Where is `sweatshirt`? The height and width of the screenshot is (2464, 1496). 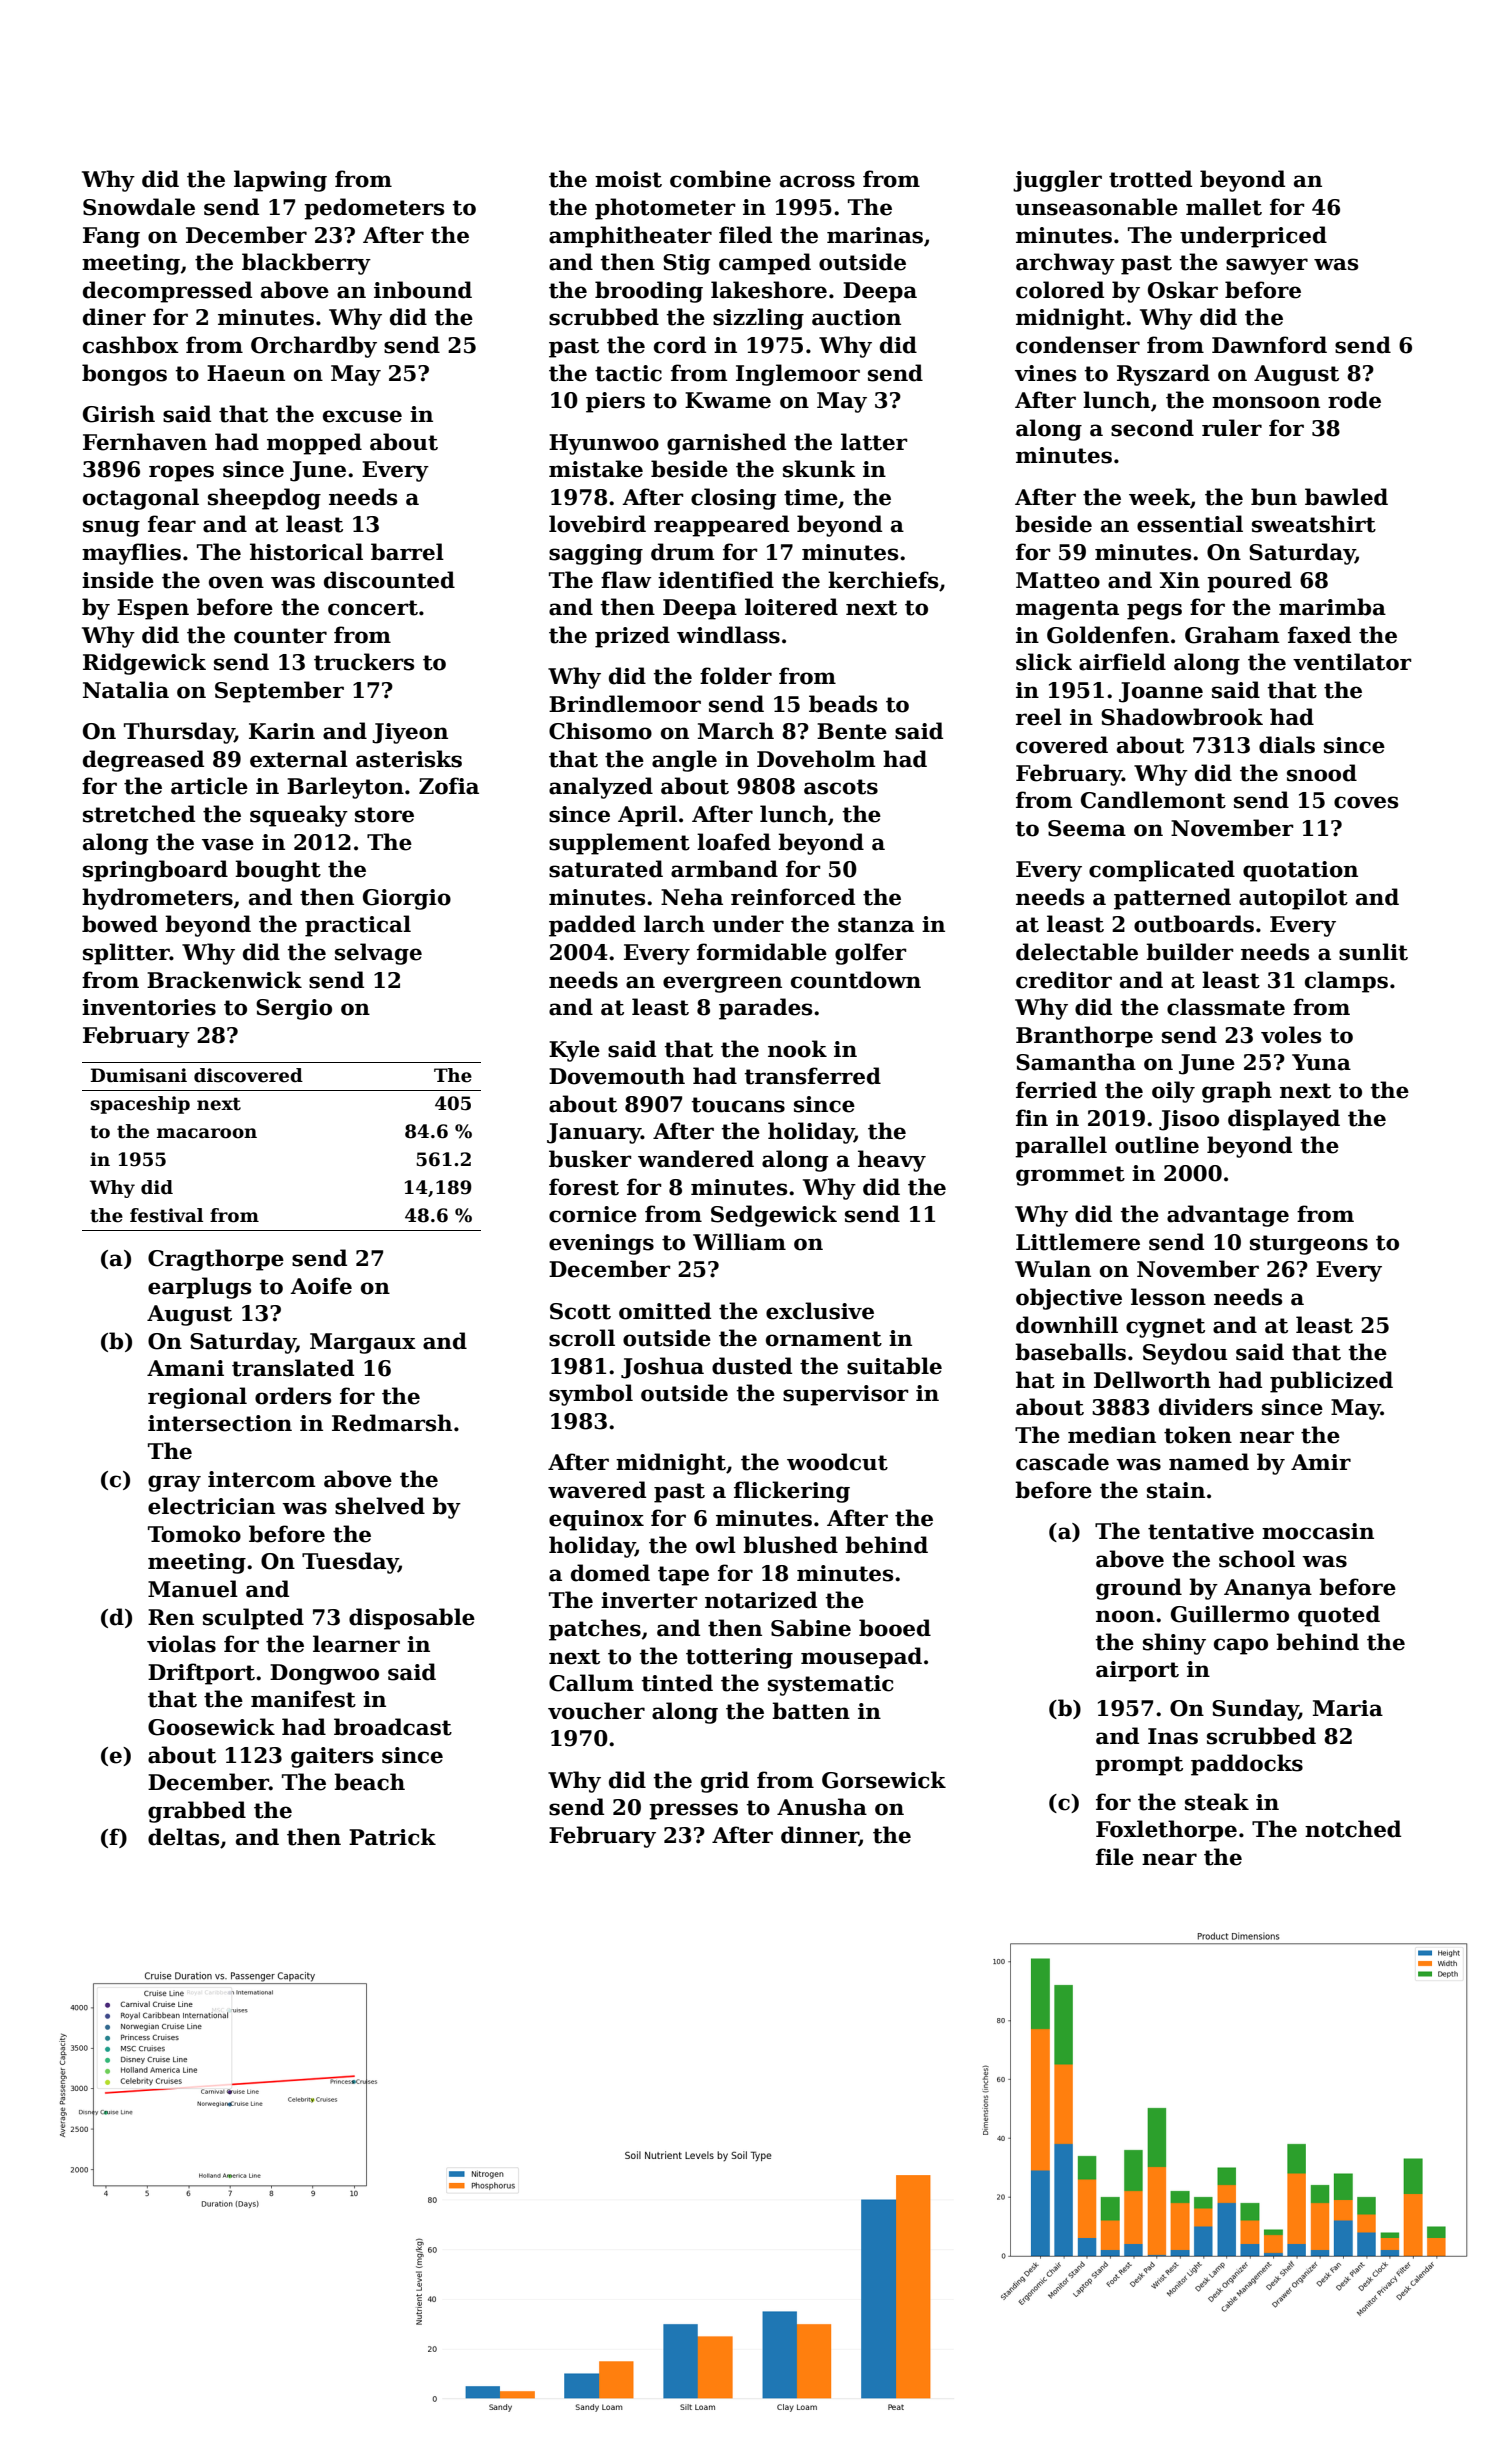 sweatshirt is located at coordinates (1314, 524).
